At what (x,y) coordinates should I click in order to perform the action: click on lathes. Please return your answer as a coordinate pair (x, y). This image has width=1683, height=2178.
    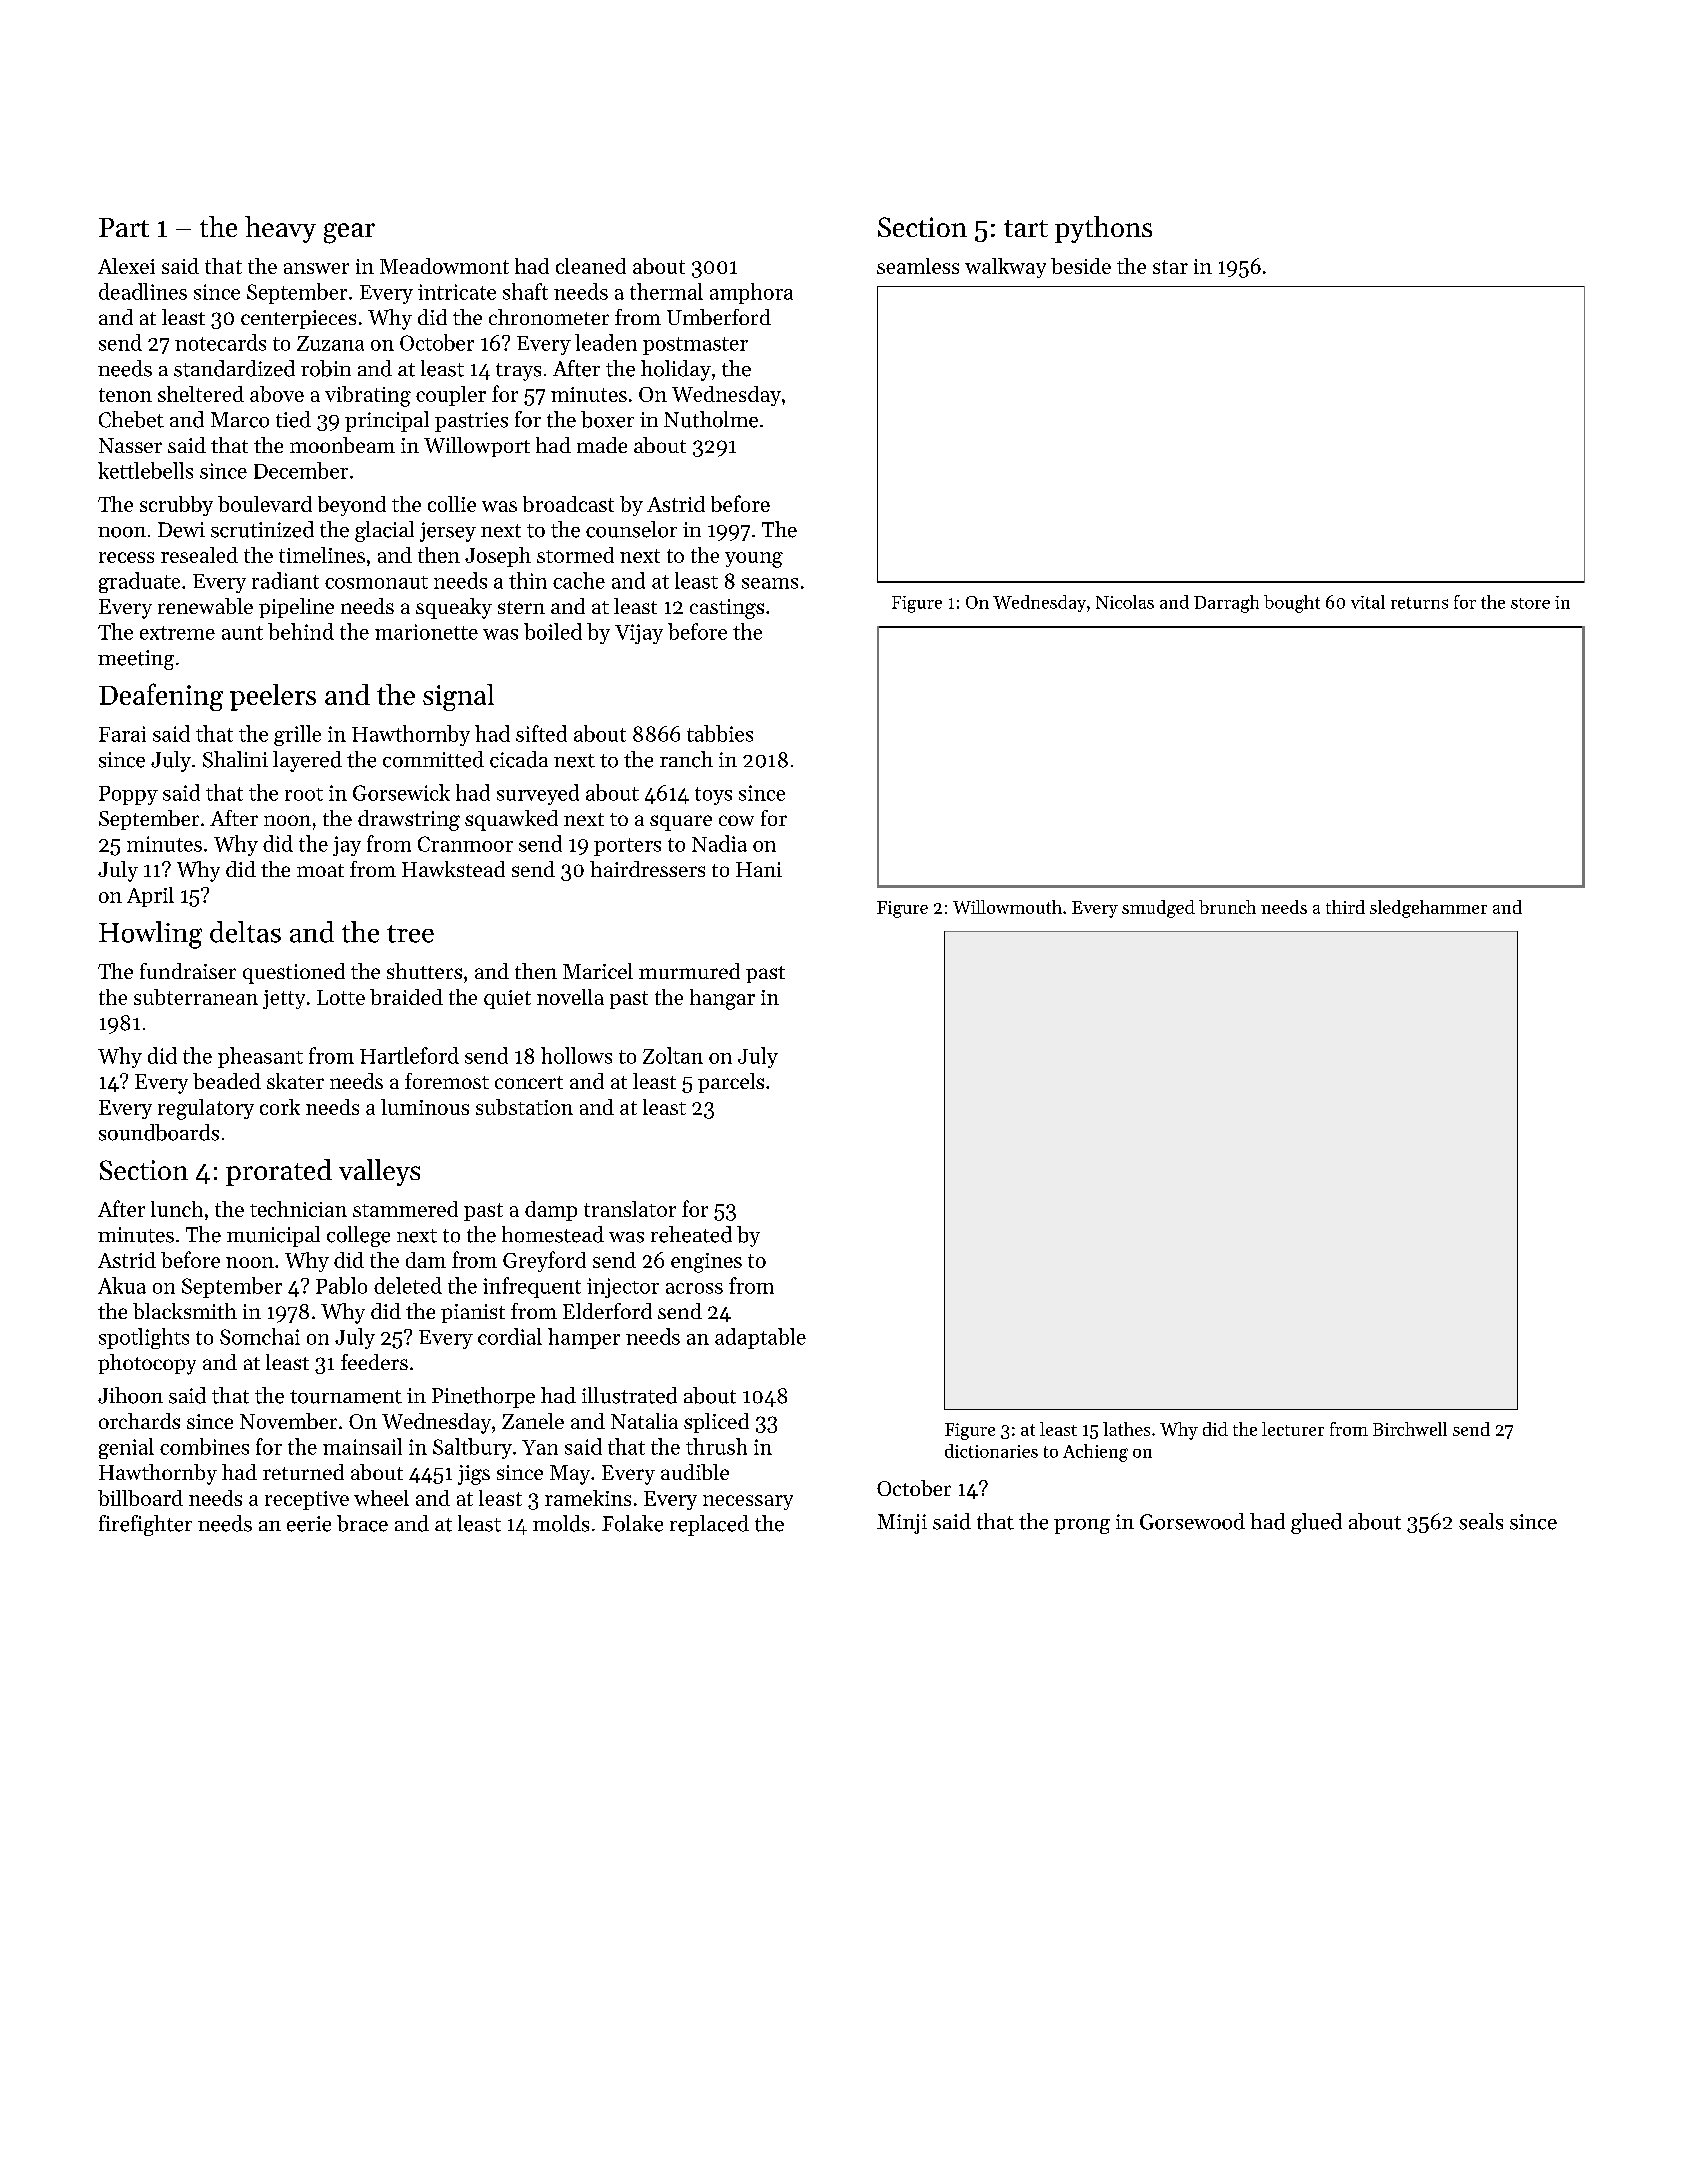
    Looking at the image, I should click on (1126, 1429).
